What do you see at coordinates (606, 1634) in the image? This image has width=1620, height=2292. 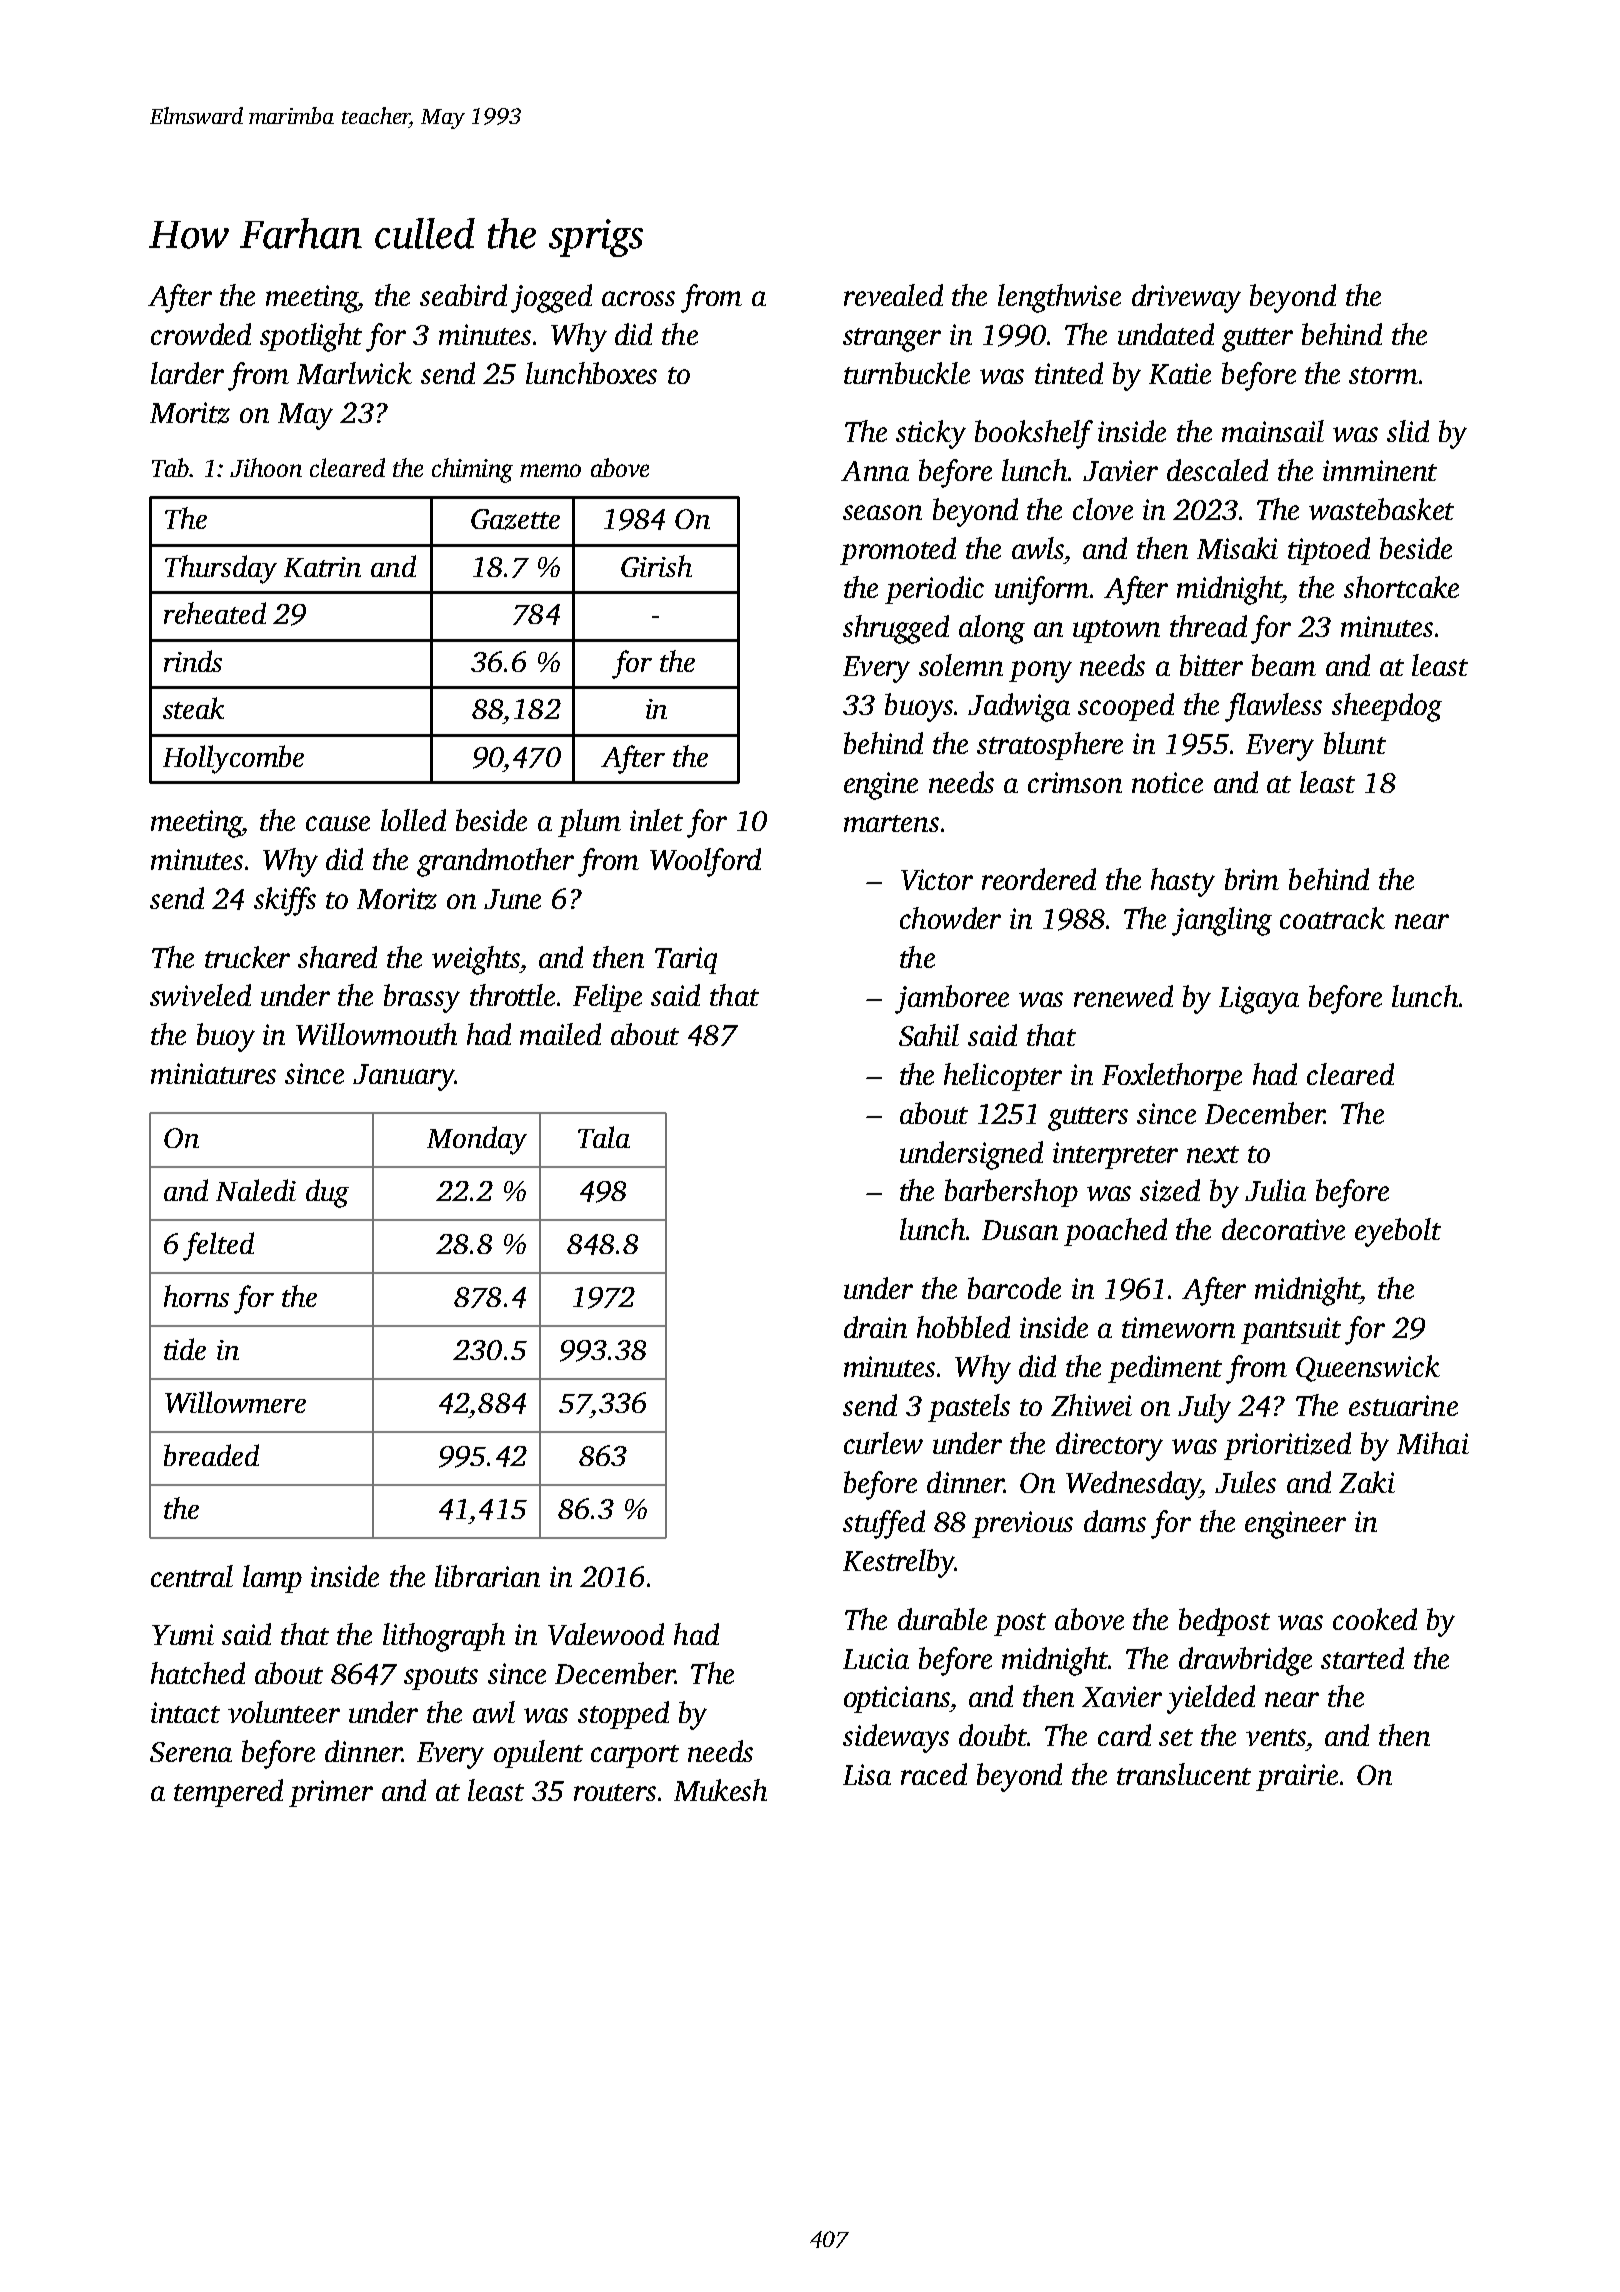 I see `Valewood` at bounding box center [606, 1634].
